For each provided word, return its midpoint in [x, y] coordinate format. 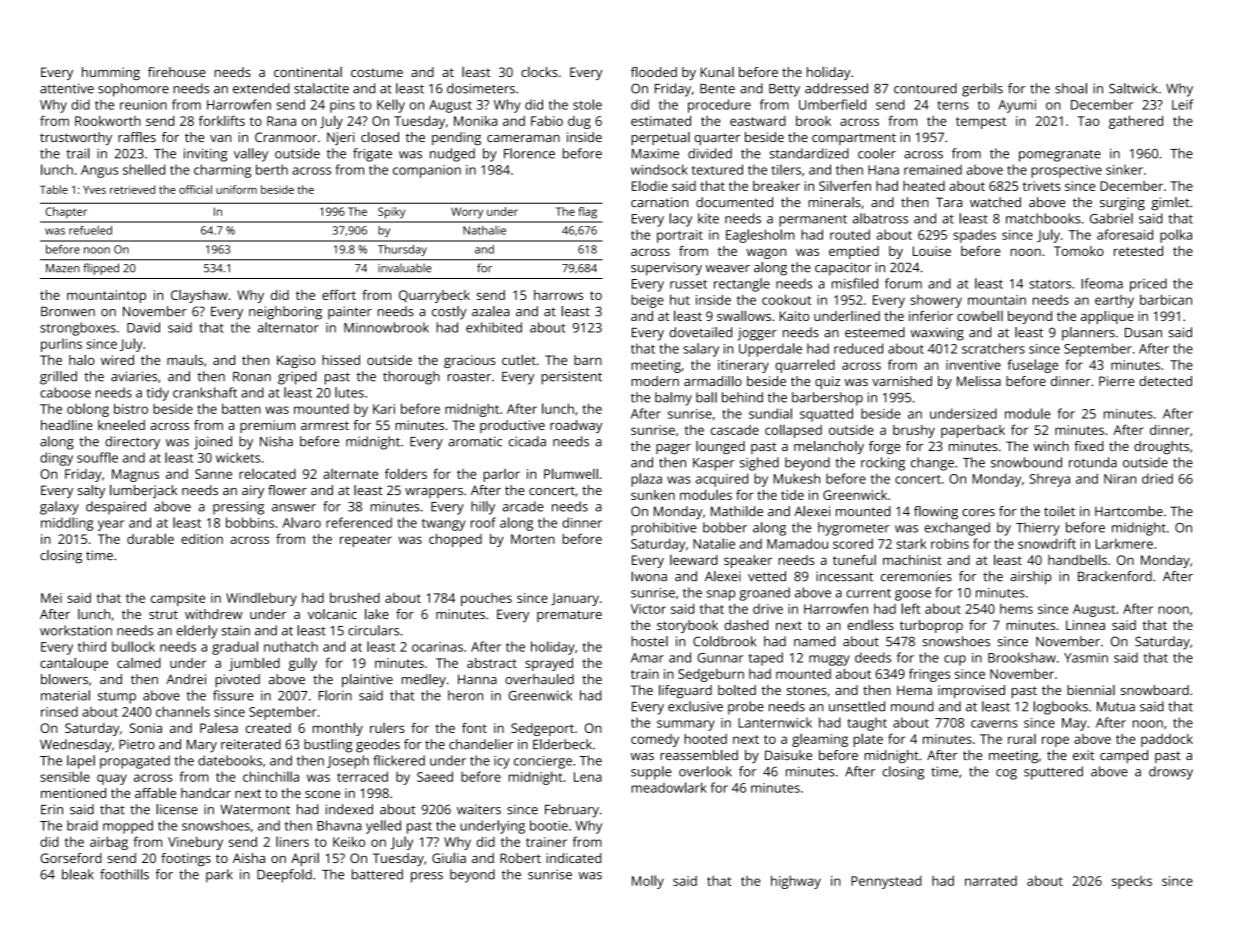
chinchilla [271, 776]
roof [483, 522]
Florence [529, 153]
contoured [925, 88]
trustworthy [76, 138]
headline [67, 425]
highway [796, 882]
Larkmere [1124, 543]
